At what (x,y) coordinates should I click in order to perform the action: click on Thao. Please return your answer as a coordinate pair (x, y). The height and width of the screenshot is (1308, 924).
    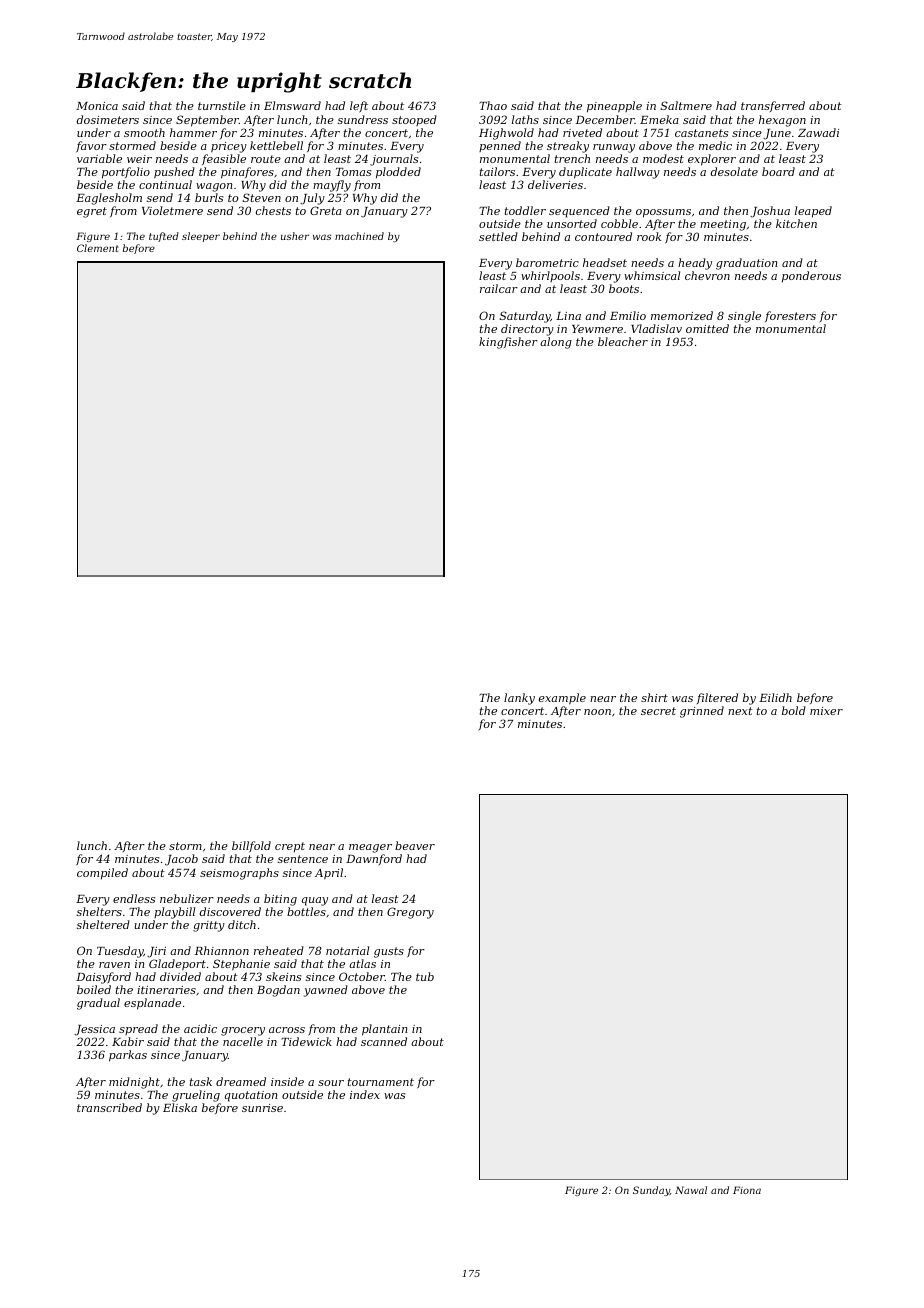
    Looking at the image, I should click on (493, 105).
